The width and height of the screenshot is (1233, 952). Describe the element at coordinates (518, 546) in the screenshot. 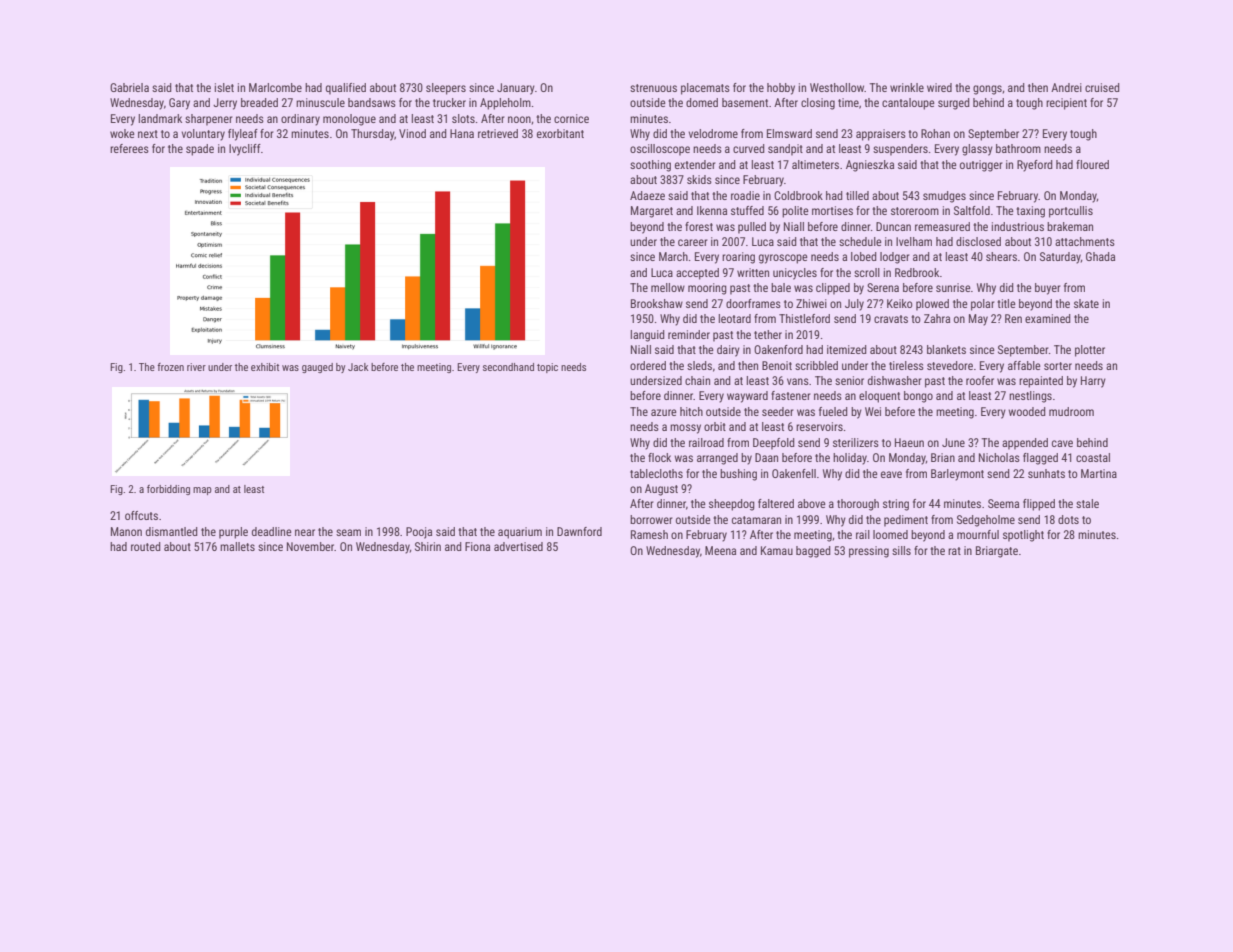

I see `advertised` at that location.
